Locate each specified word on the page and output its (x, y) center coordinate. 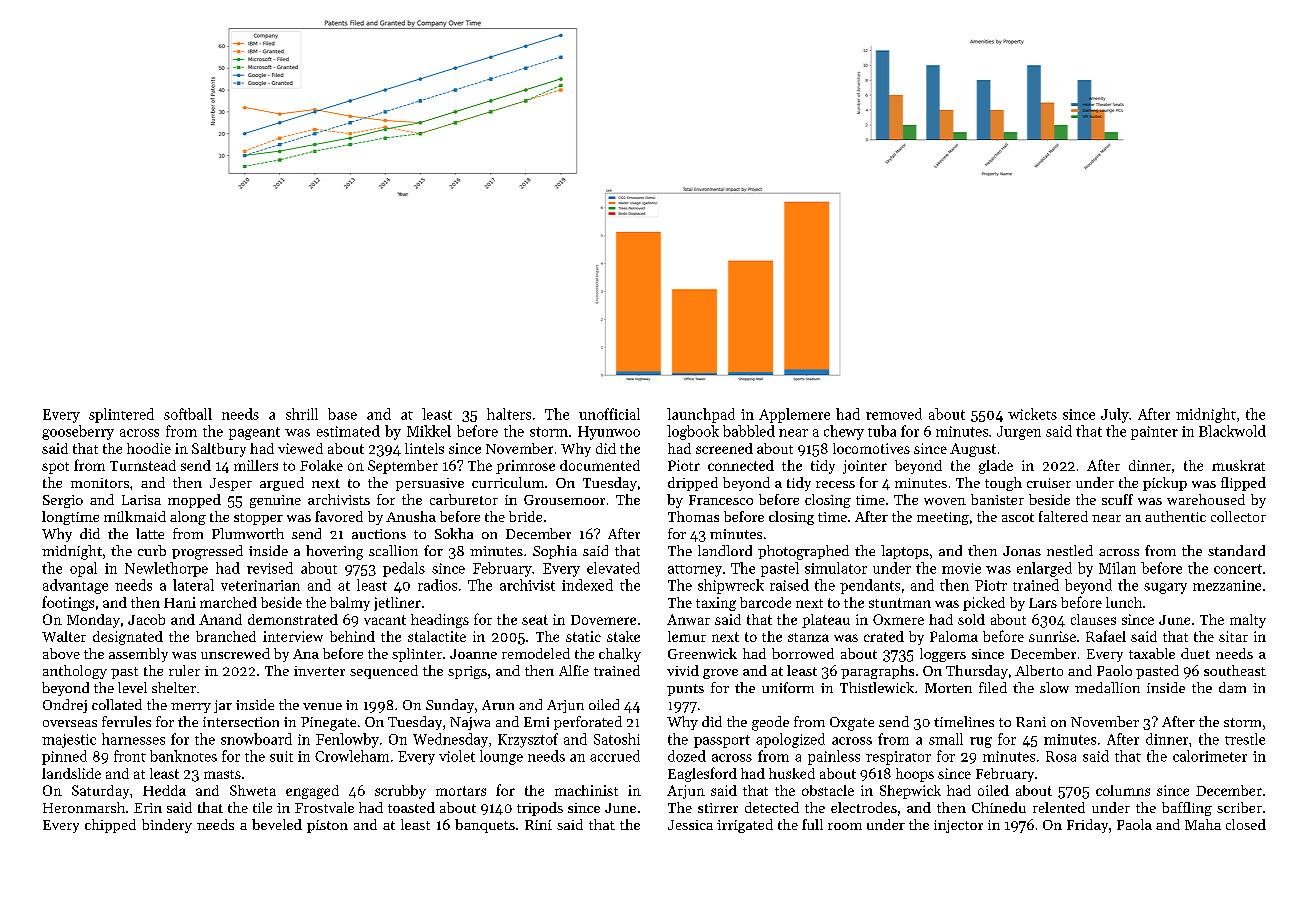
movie (961, 568)
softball (188, 414)
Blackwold (1232, 431)
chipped (110, 826)
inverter (319, 671)
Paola (1134, 824)
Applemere (794, 415)
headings (440, 621)
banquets (485, 826)
